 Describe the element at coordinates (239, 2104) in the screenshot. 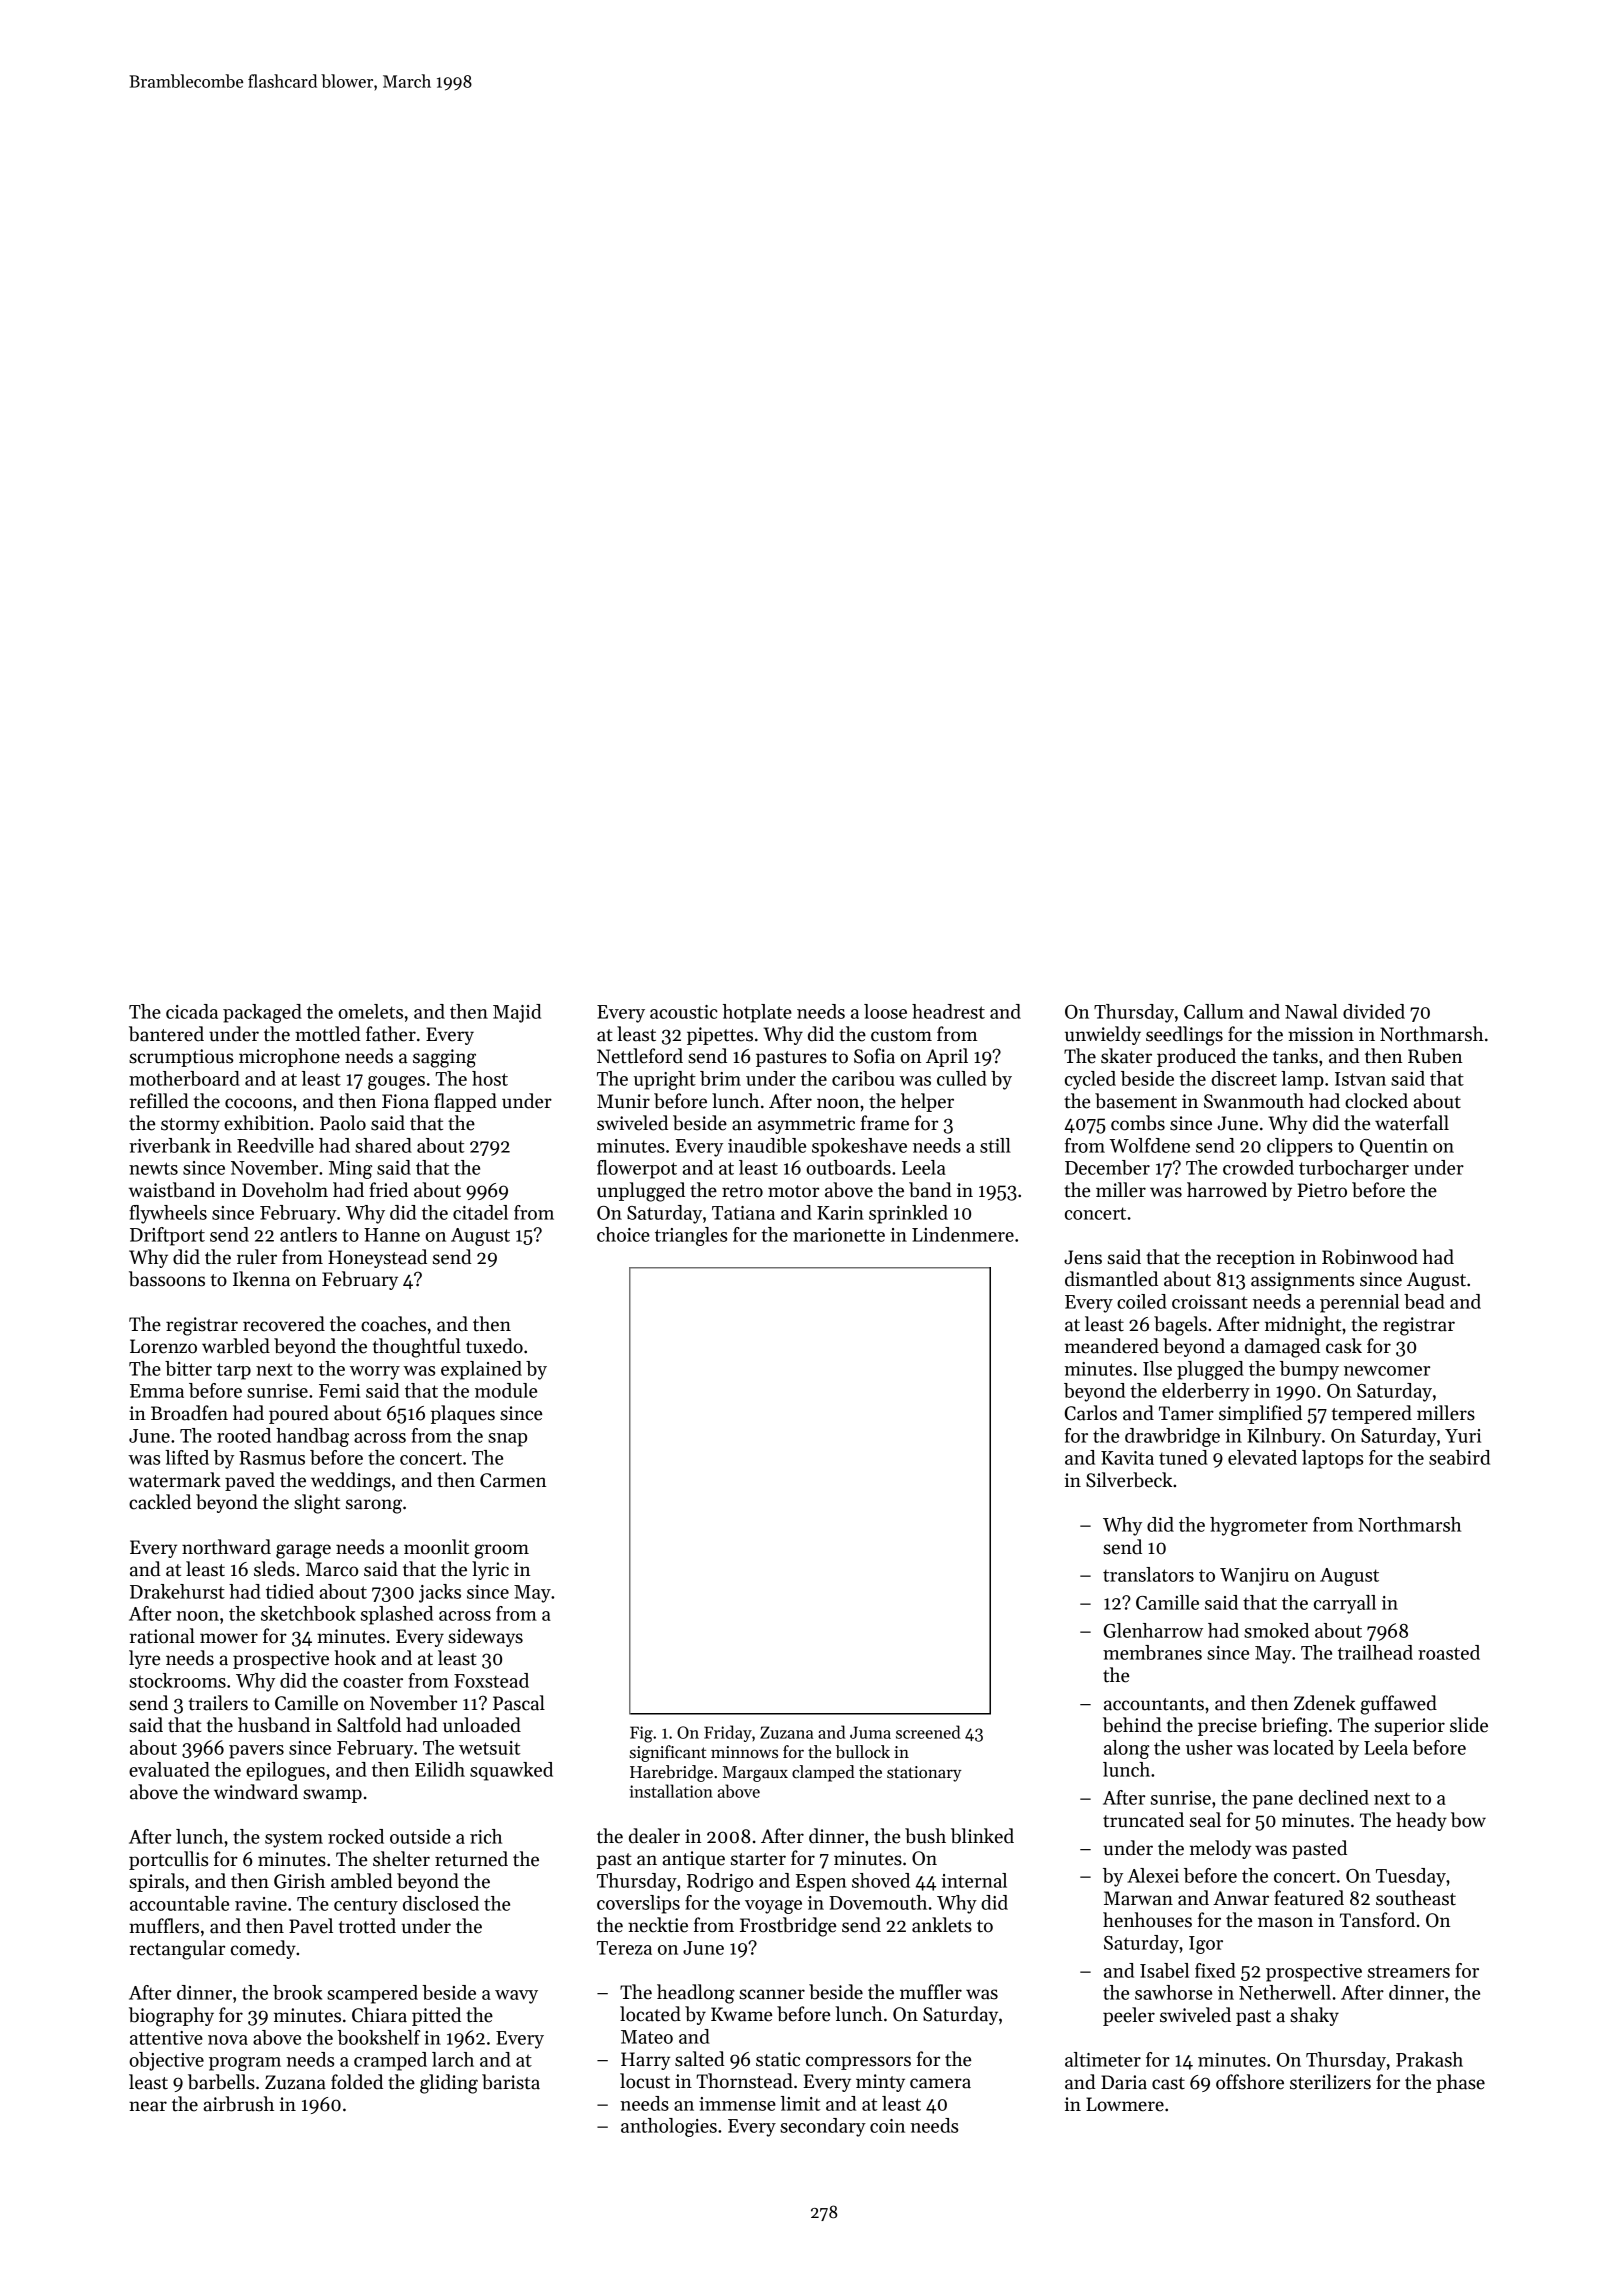

I see `airbrush` at that location.
